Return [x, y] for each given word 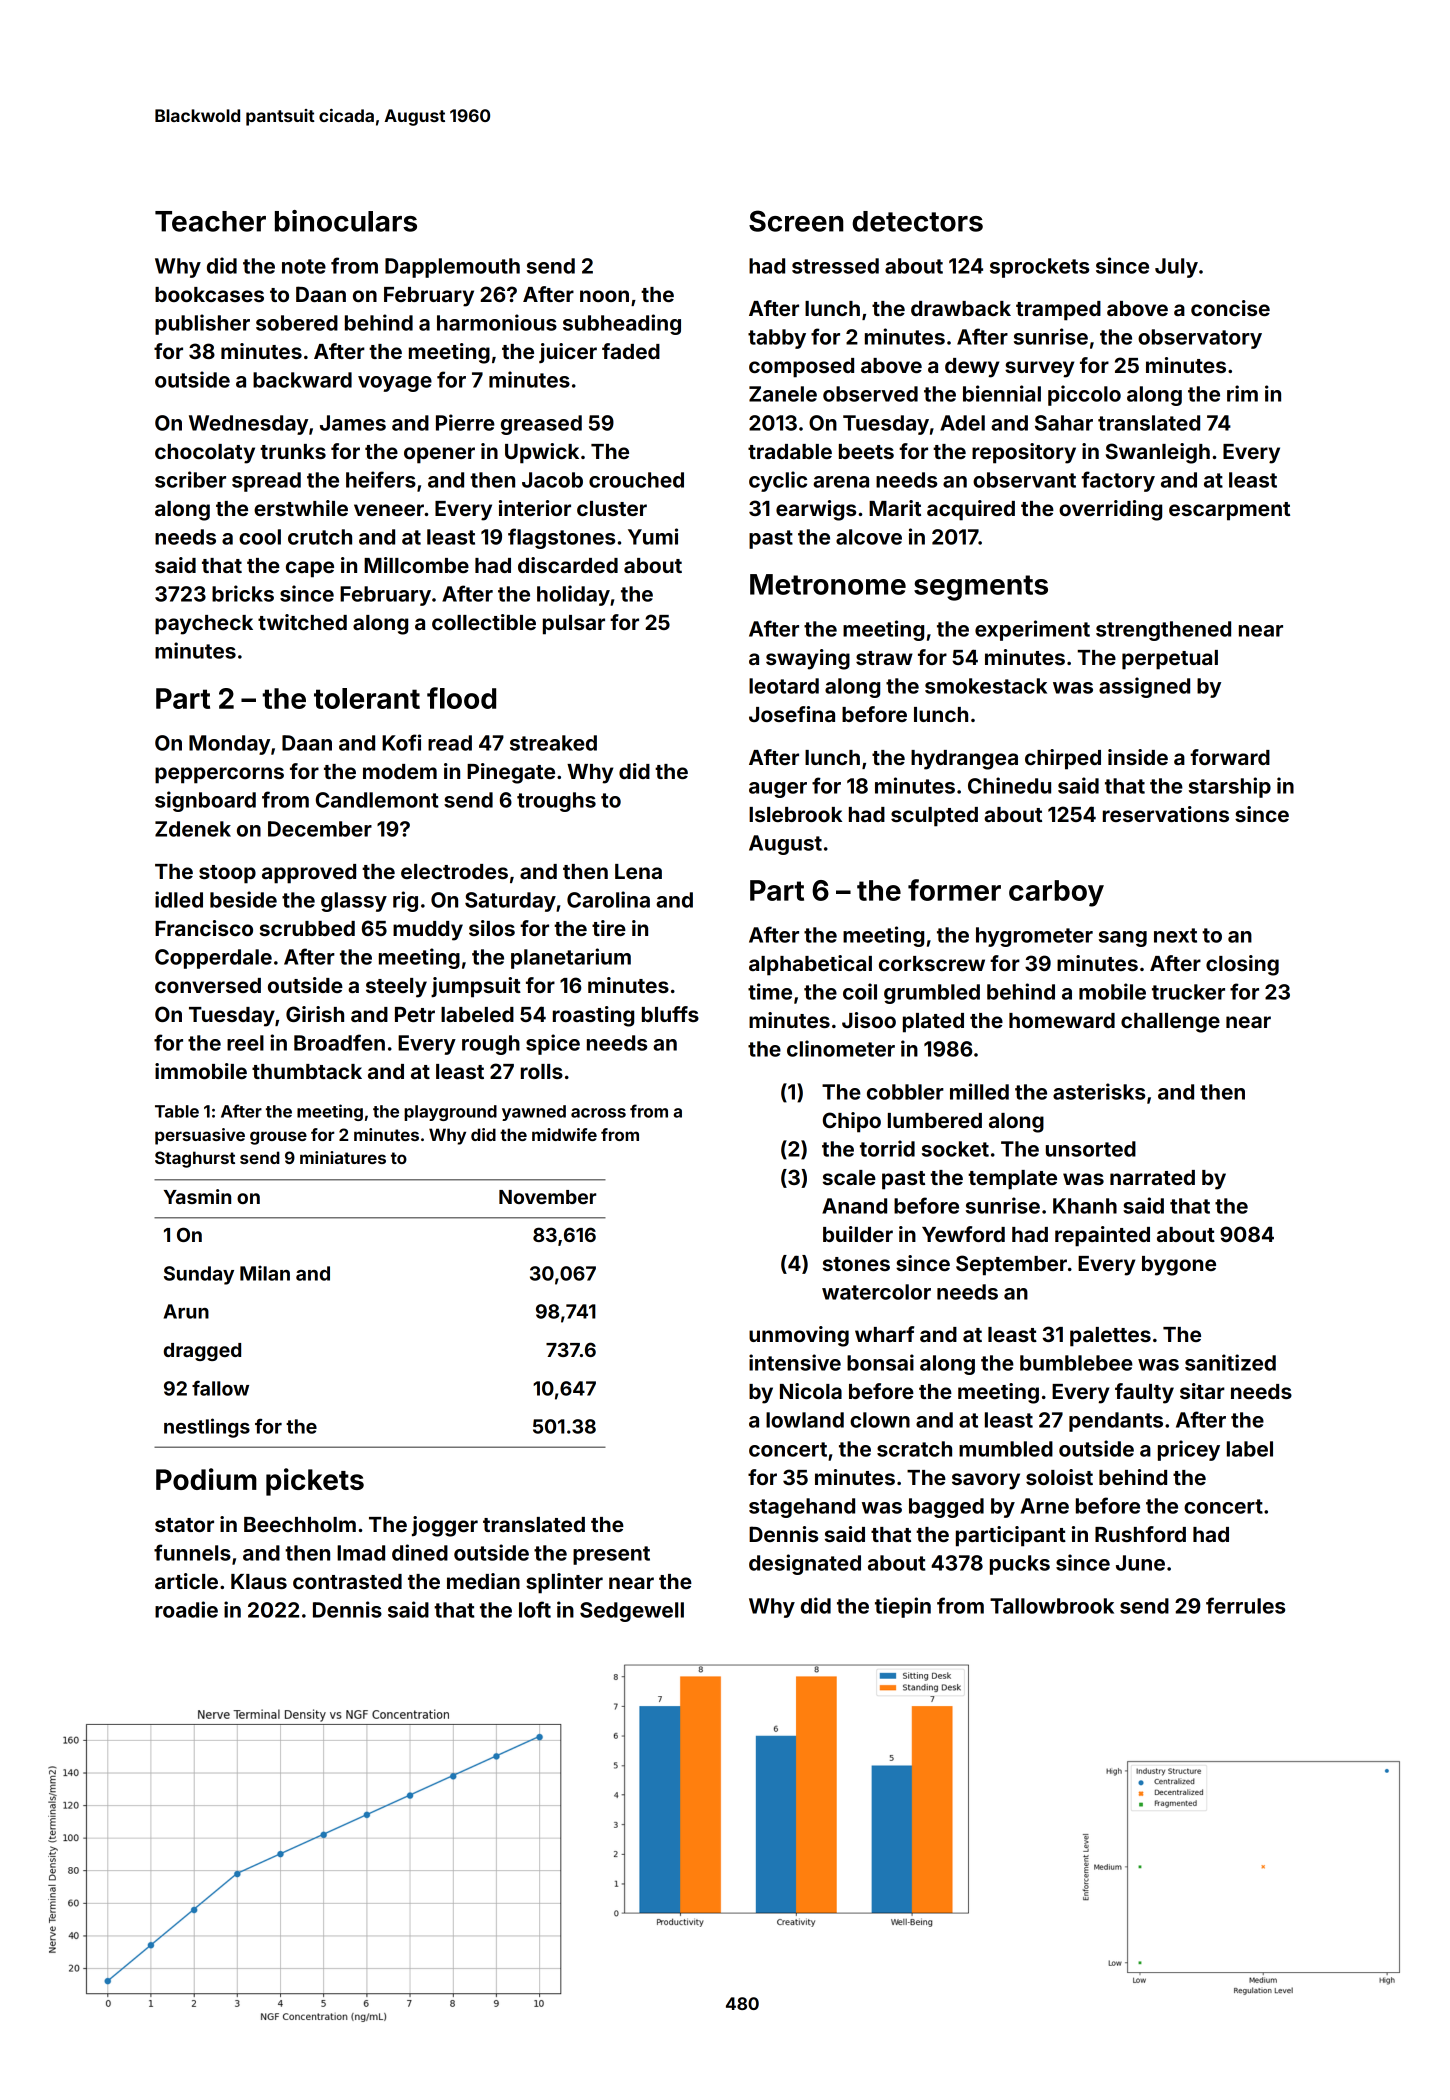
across [598, 1113]
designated [805, 1564]
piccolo [1084, 395]
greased [541, 425]
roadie [186, 1609]
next [1175, 935]
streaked [553, 743]
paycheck [204, 625]
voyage [395, 384]
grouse [278, 1138]
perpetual [1170, 660]
